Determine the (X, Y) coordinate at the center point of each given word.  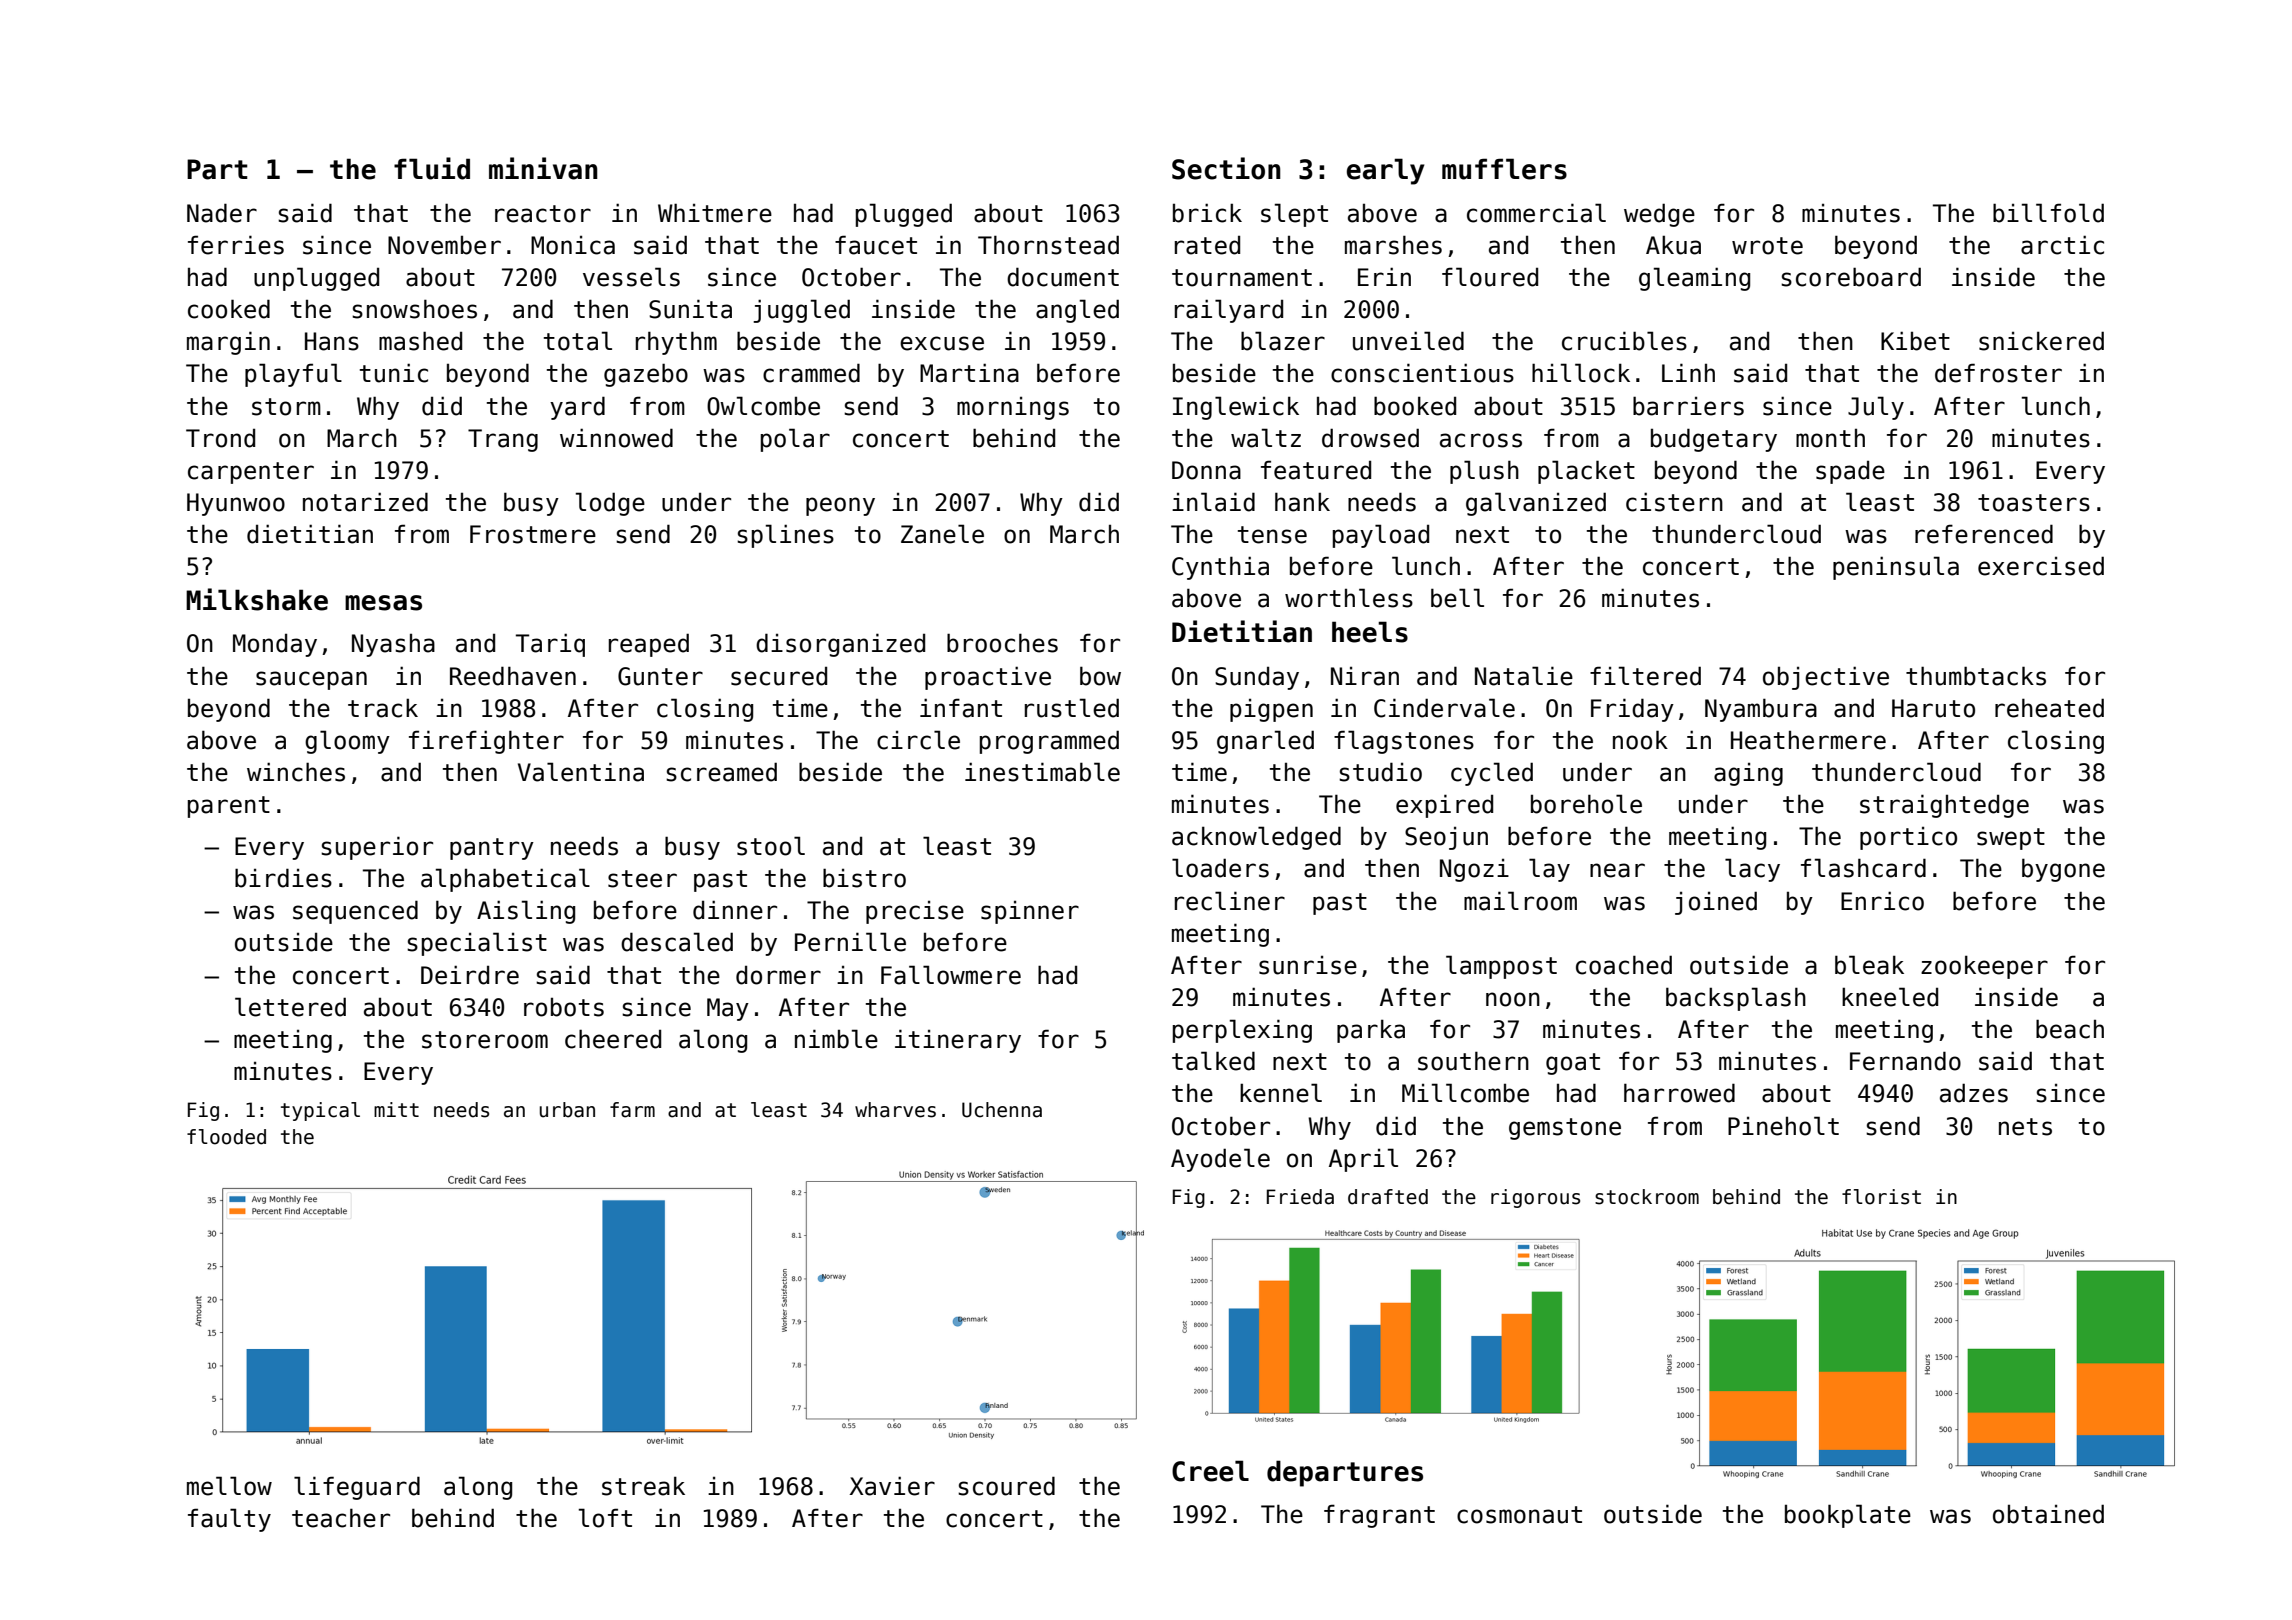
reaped (649, 645)
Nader (222, 213)
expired (1444, 806)
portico (1908, 838)
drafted (1388, 1197)
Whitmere (715, 213)
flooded (226, 1137)
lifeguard (357, 1488)
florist (1881, 1197)
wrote (1767, 246)
